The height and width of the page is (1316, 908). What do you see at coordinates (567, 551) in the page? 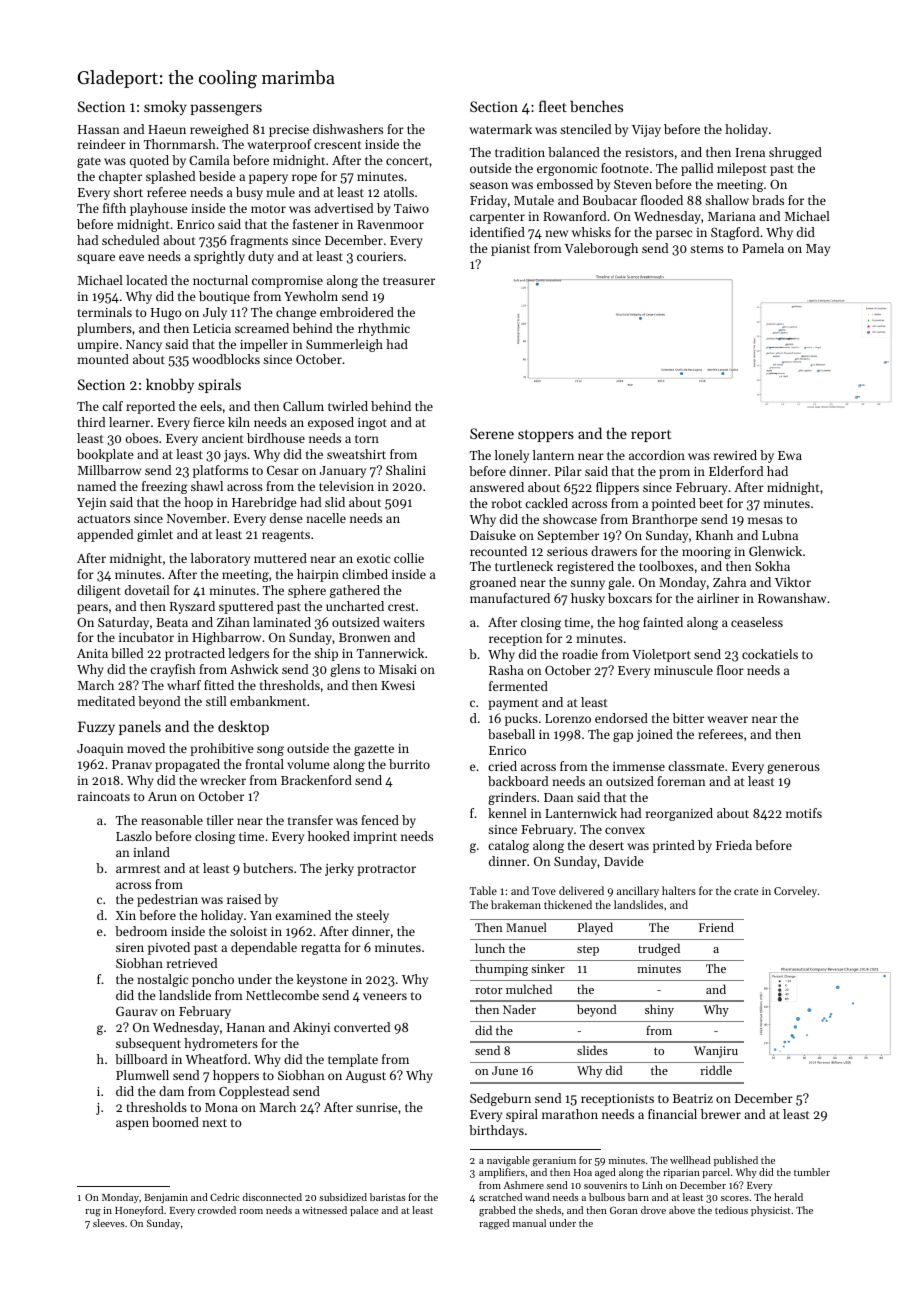
I see `serious` at bounding box center [567, 551].
